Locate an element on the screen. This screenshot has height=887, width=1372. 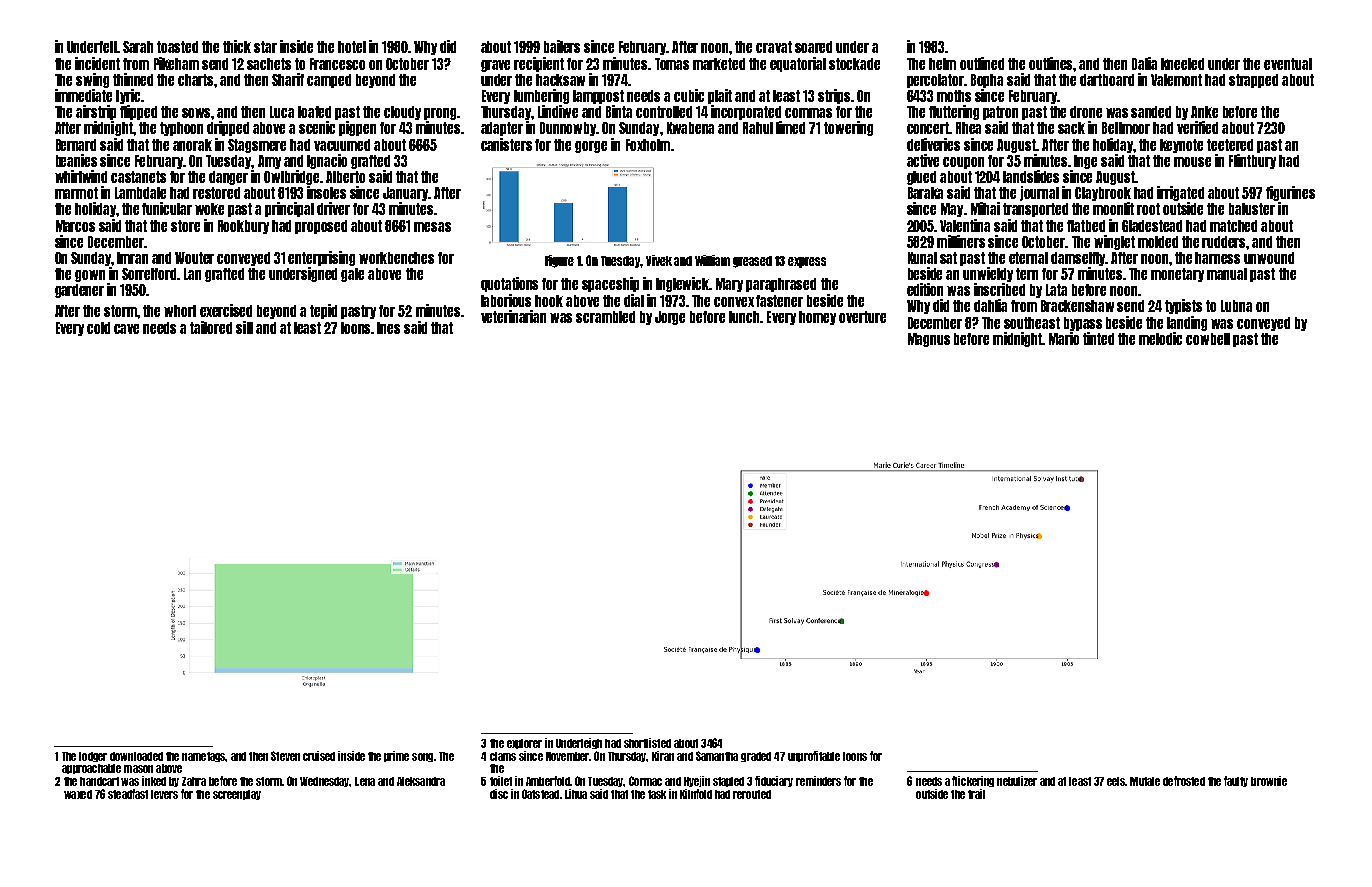
paraphrased is located at coordinates (781, 285).
